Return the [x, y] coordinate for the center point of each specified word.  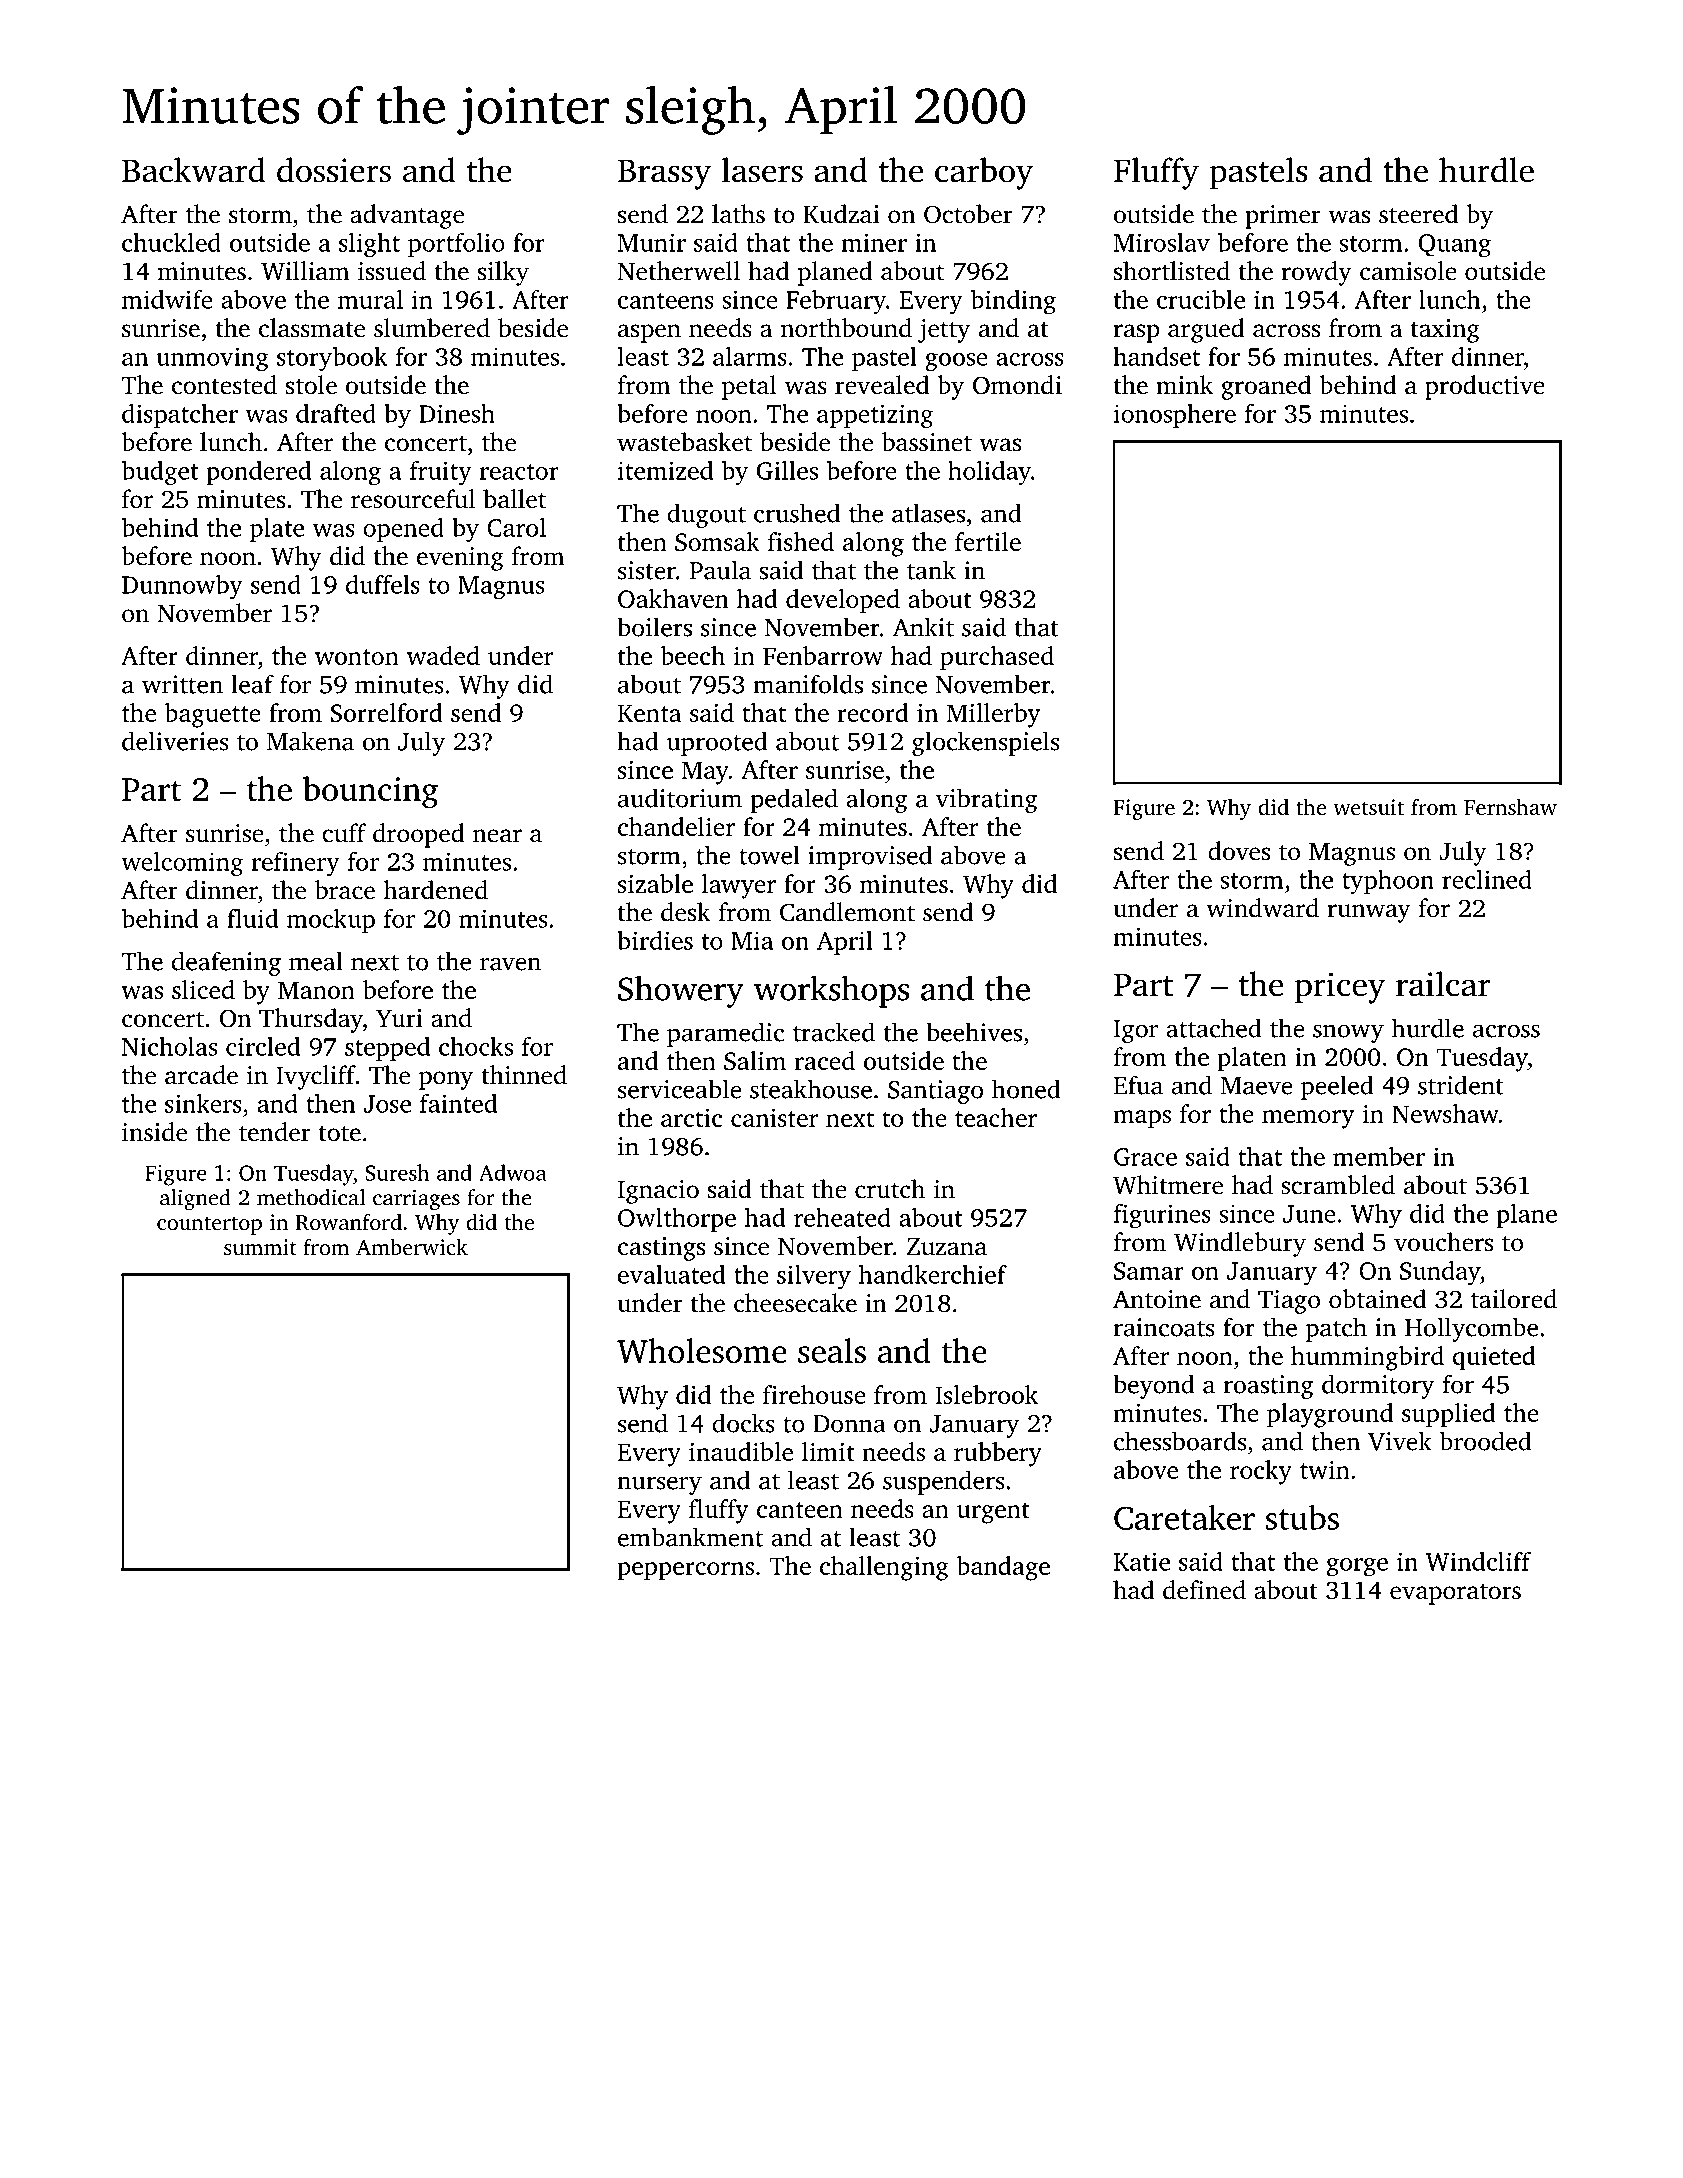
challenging [884, 1568]
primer [1283, 217]
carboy [984, 173]
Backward [194, 170]
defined [1204, 1590]
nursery [659, 1485]
